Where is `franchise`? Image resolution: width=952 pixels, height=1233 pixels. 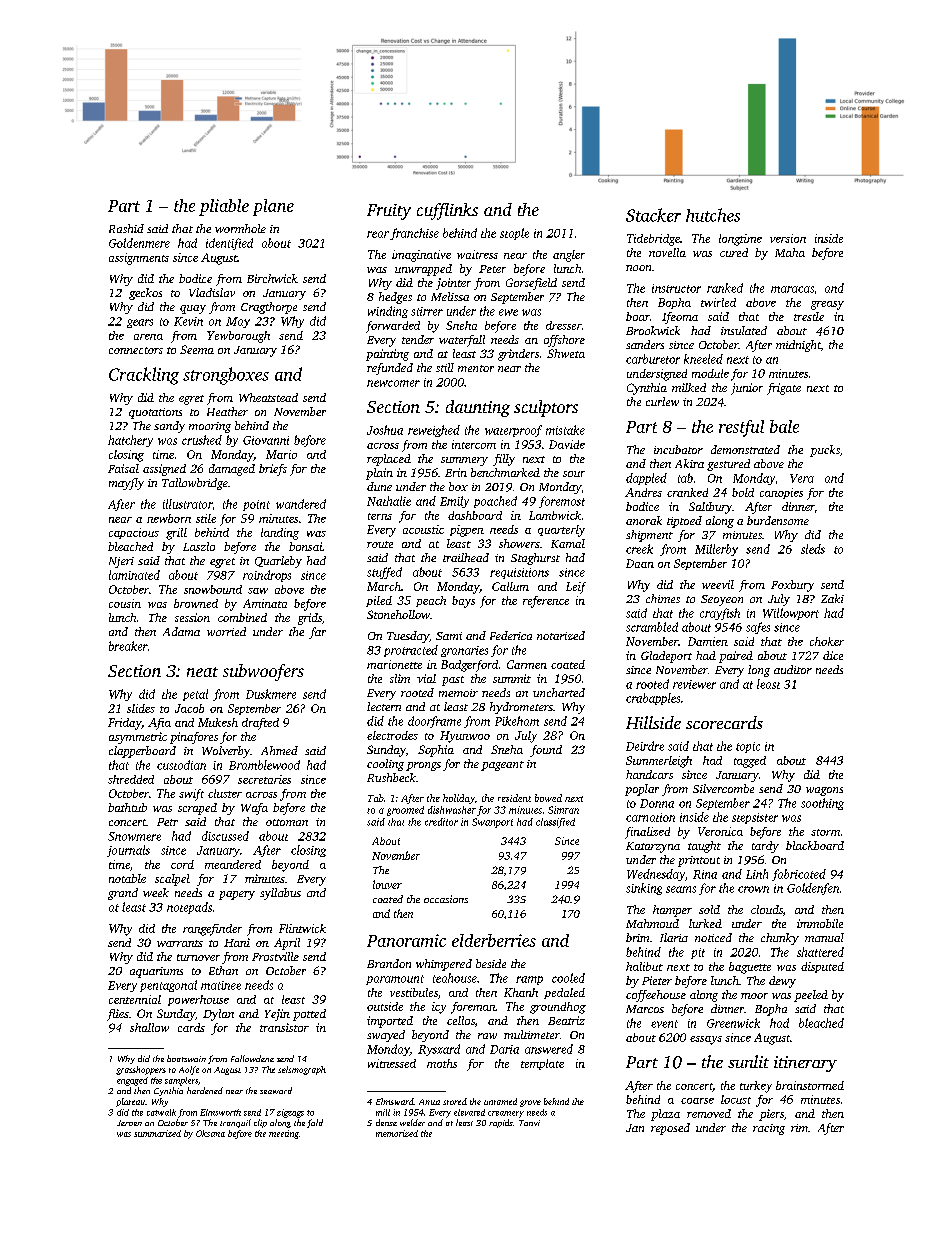 franchise is located at coordinates (414, 234).
